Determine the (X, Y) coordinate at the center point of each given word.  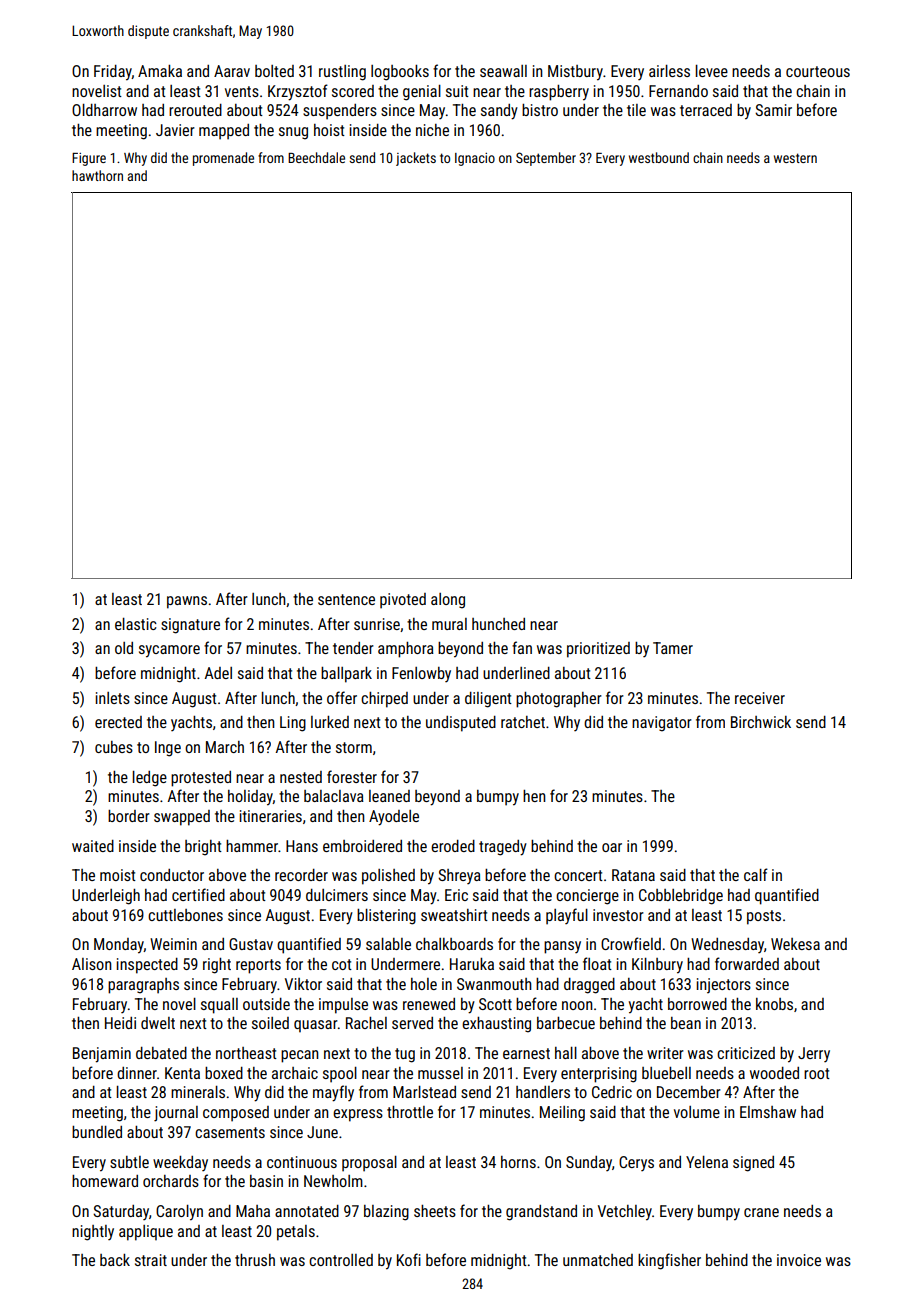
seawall (503, 71)
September (546, 159)
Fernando (678, 91)
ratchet (523, 722)
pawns (187, 602)
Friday (113, 73)
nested (301, 777)
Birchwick (761, 722)
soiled (270, 1023)
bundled (97, 1132)
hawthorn (97, 175)
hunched (498, 624)
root (817, 1073)
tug (405, 1055)
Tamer (673, 648)
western (795, 158)
